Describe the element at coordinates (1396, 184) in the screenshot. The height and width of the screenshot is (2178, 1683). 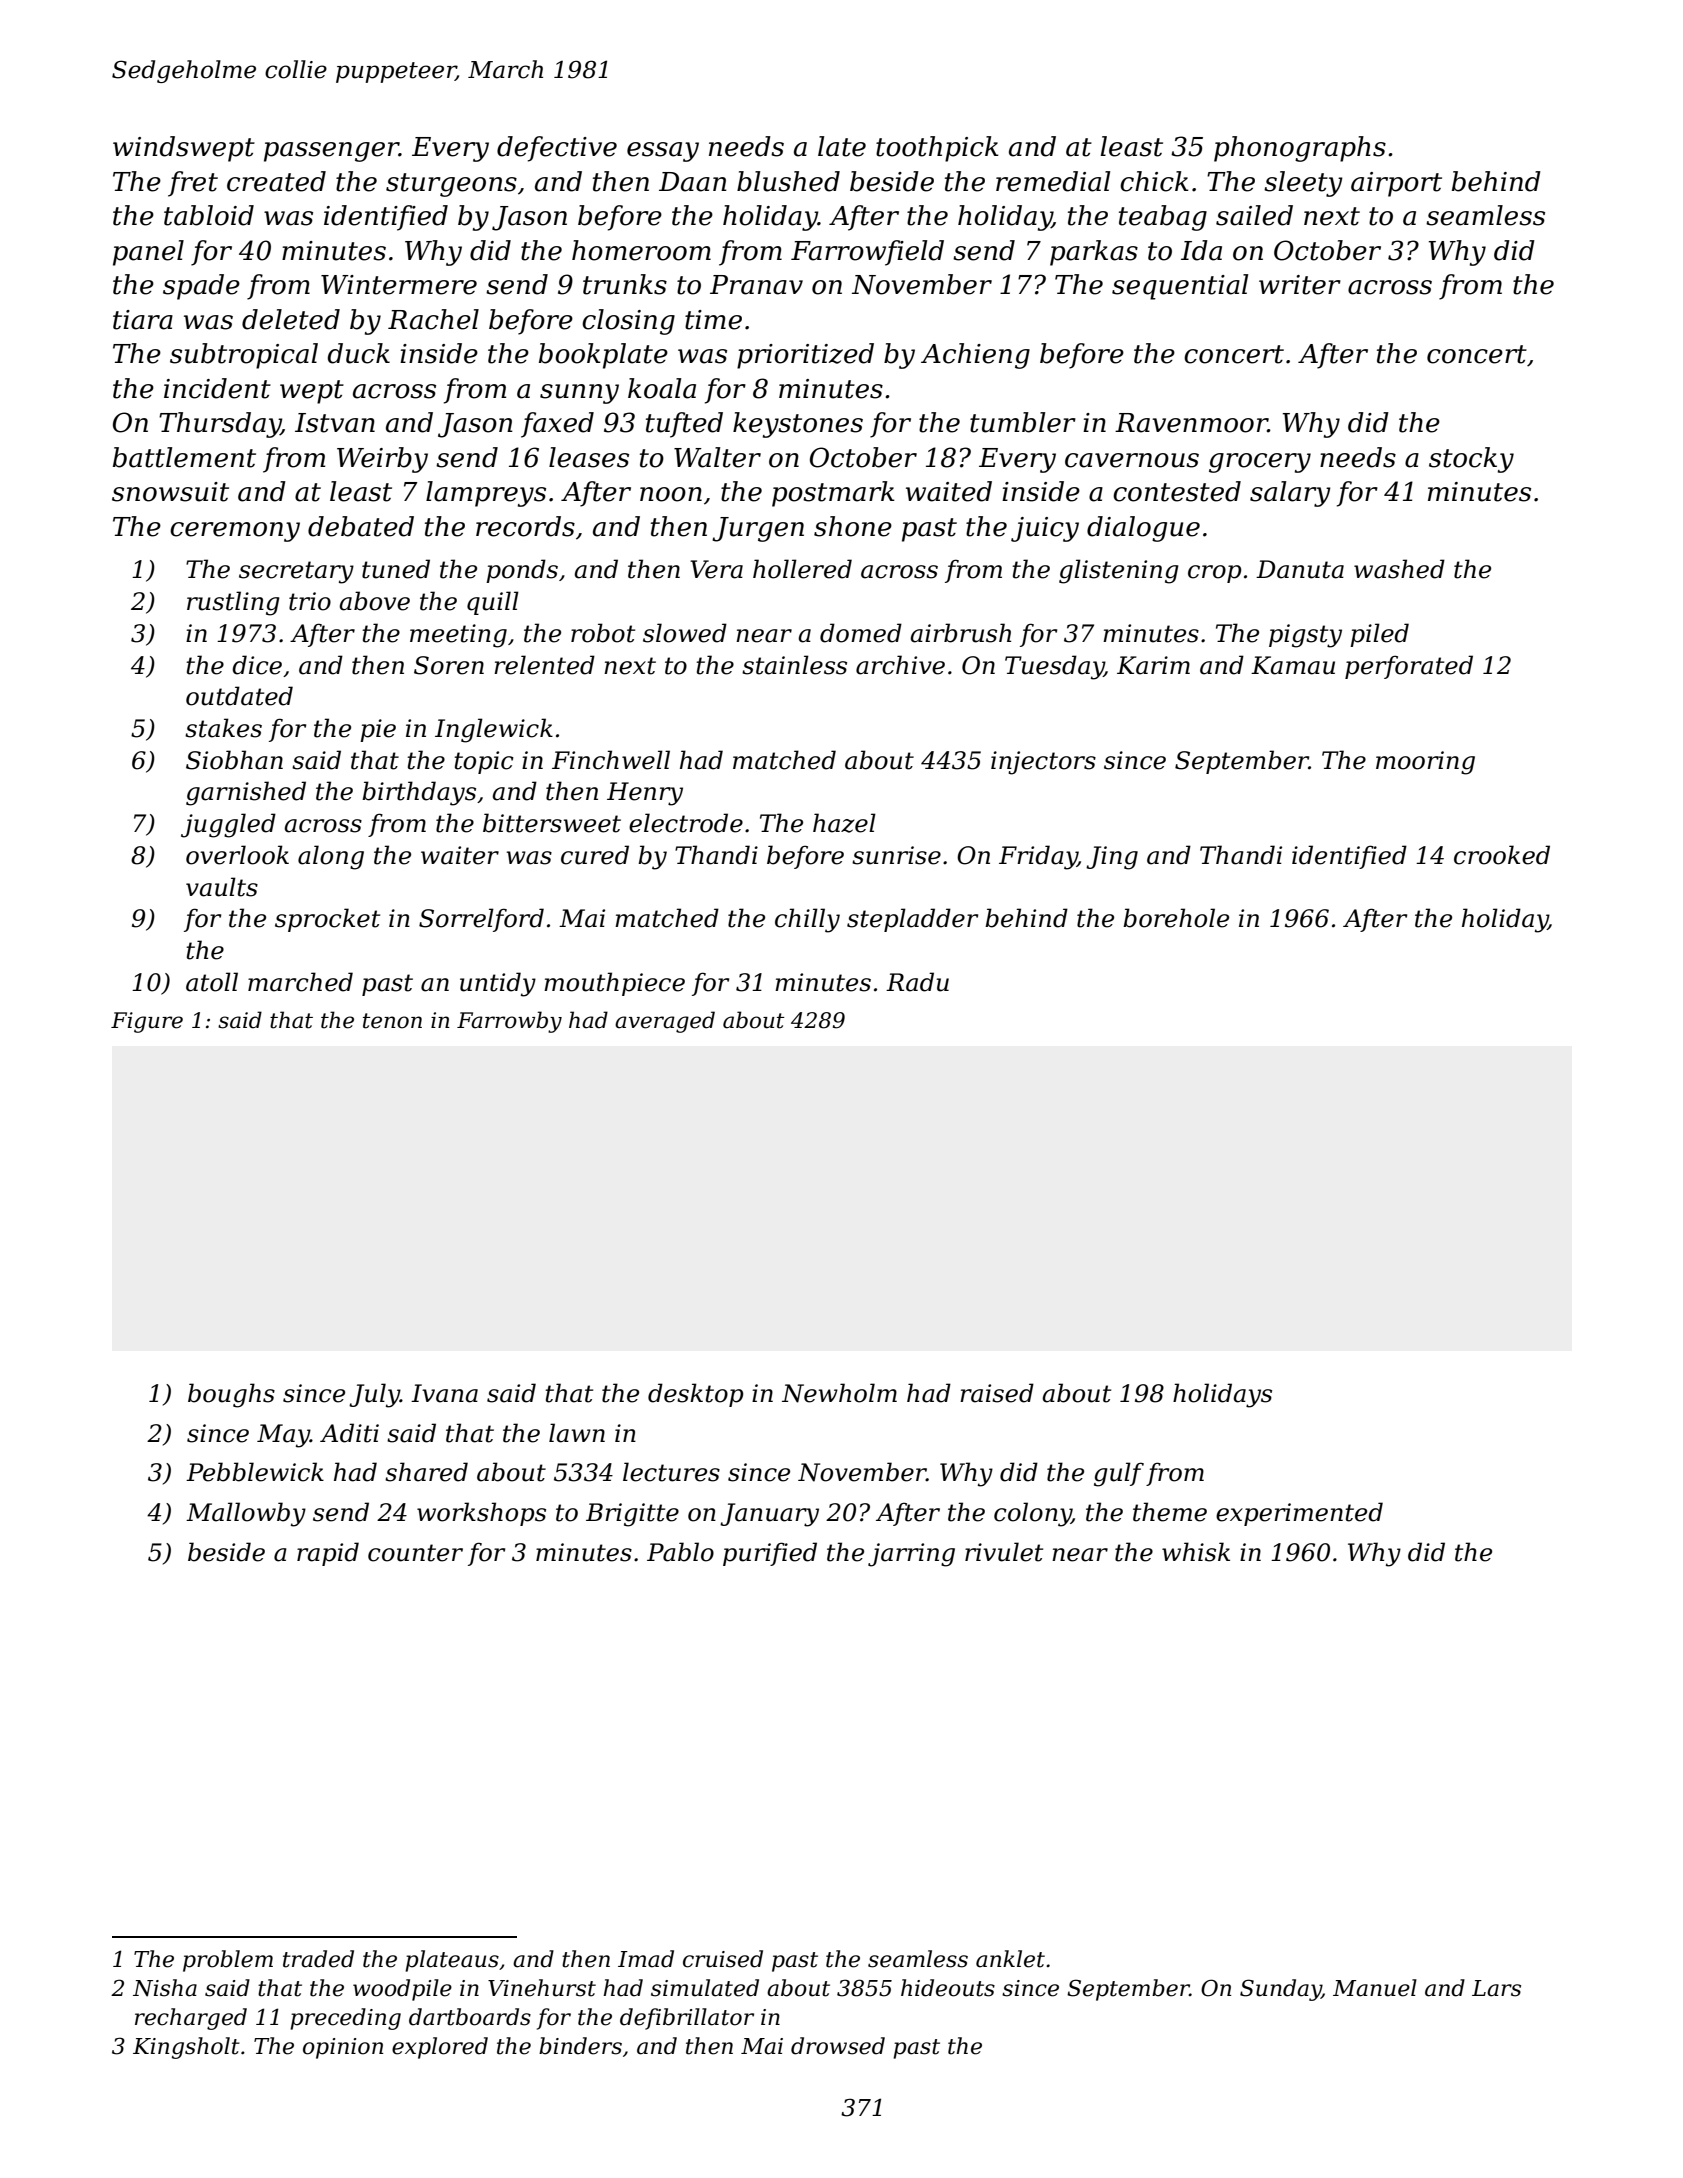
I see `airport` at that location.
